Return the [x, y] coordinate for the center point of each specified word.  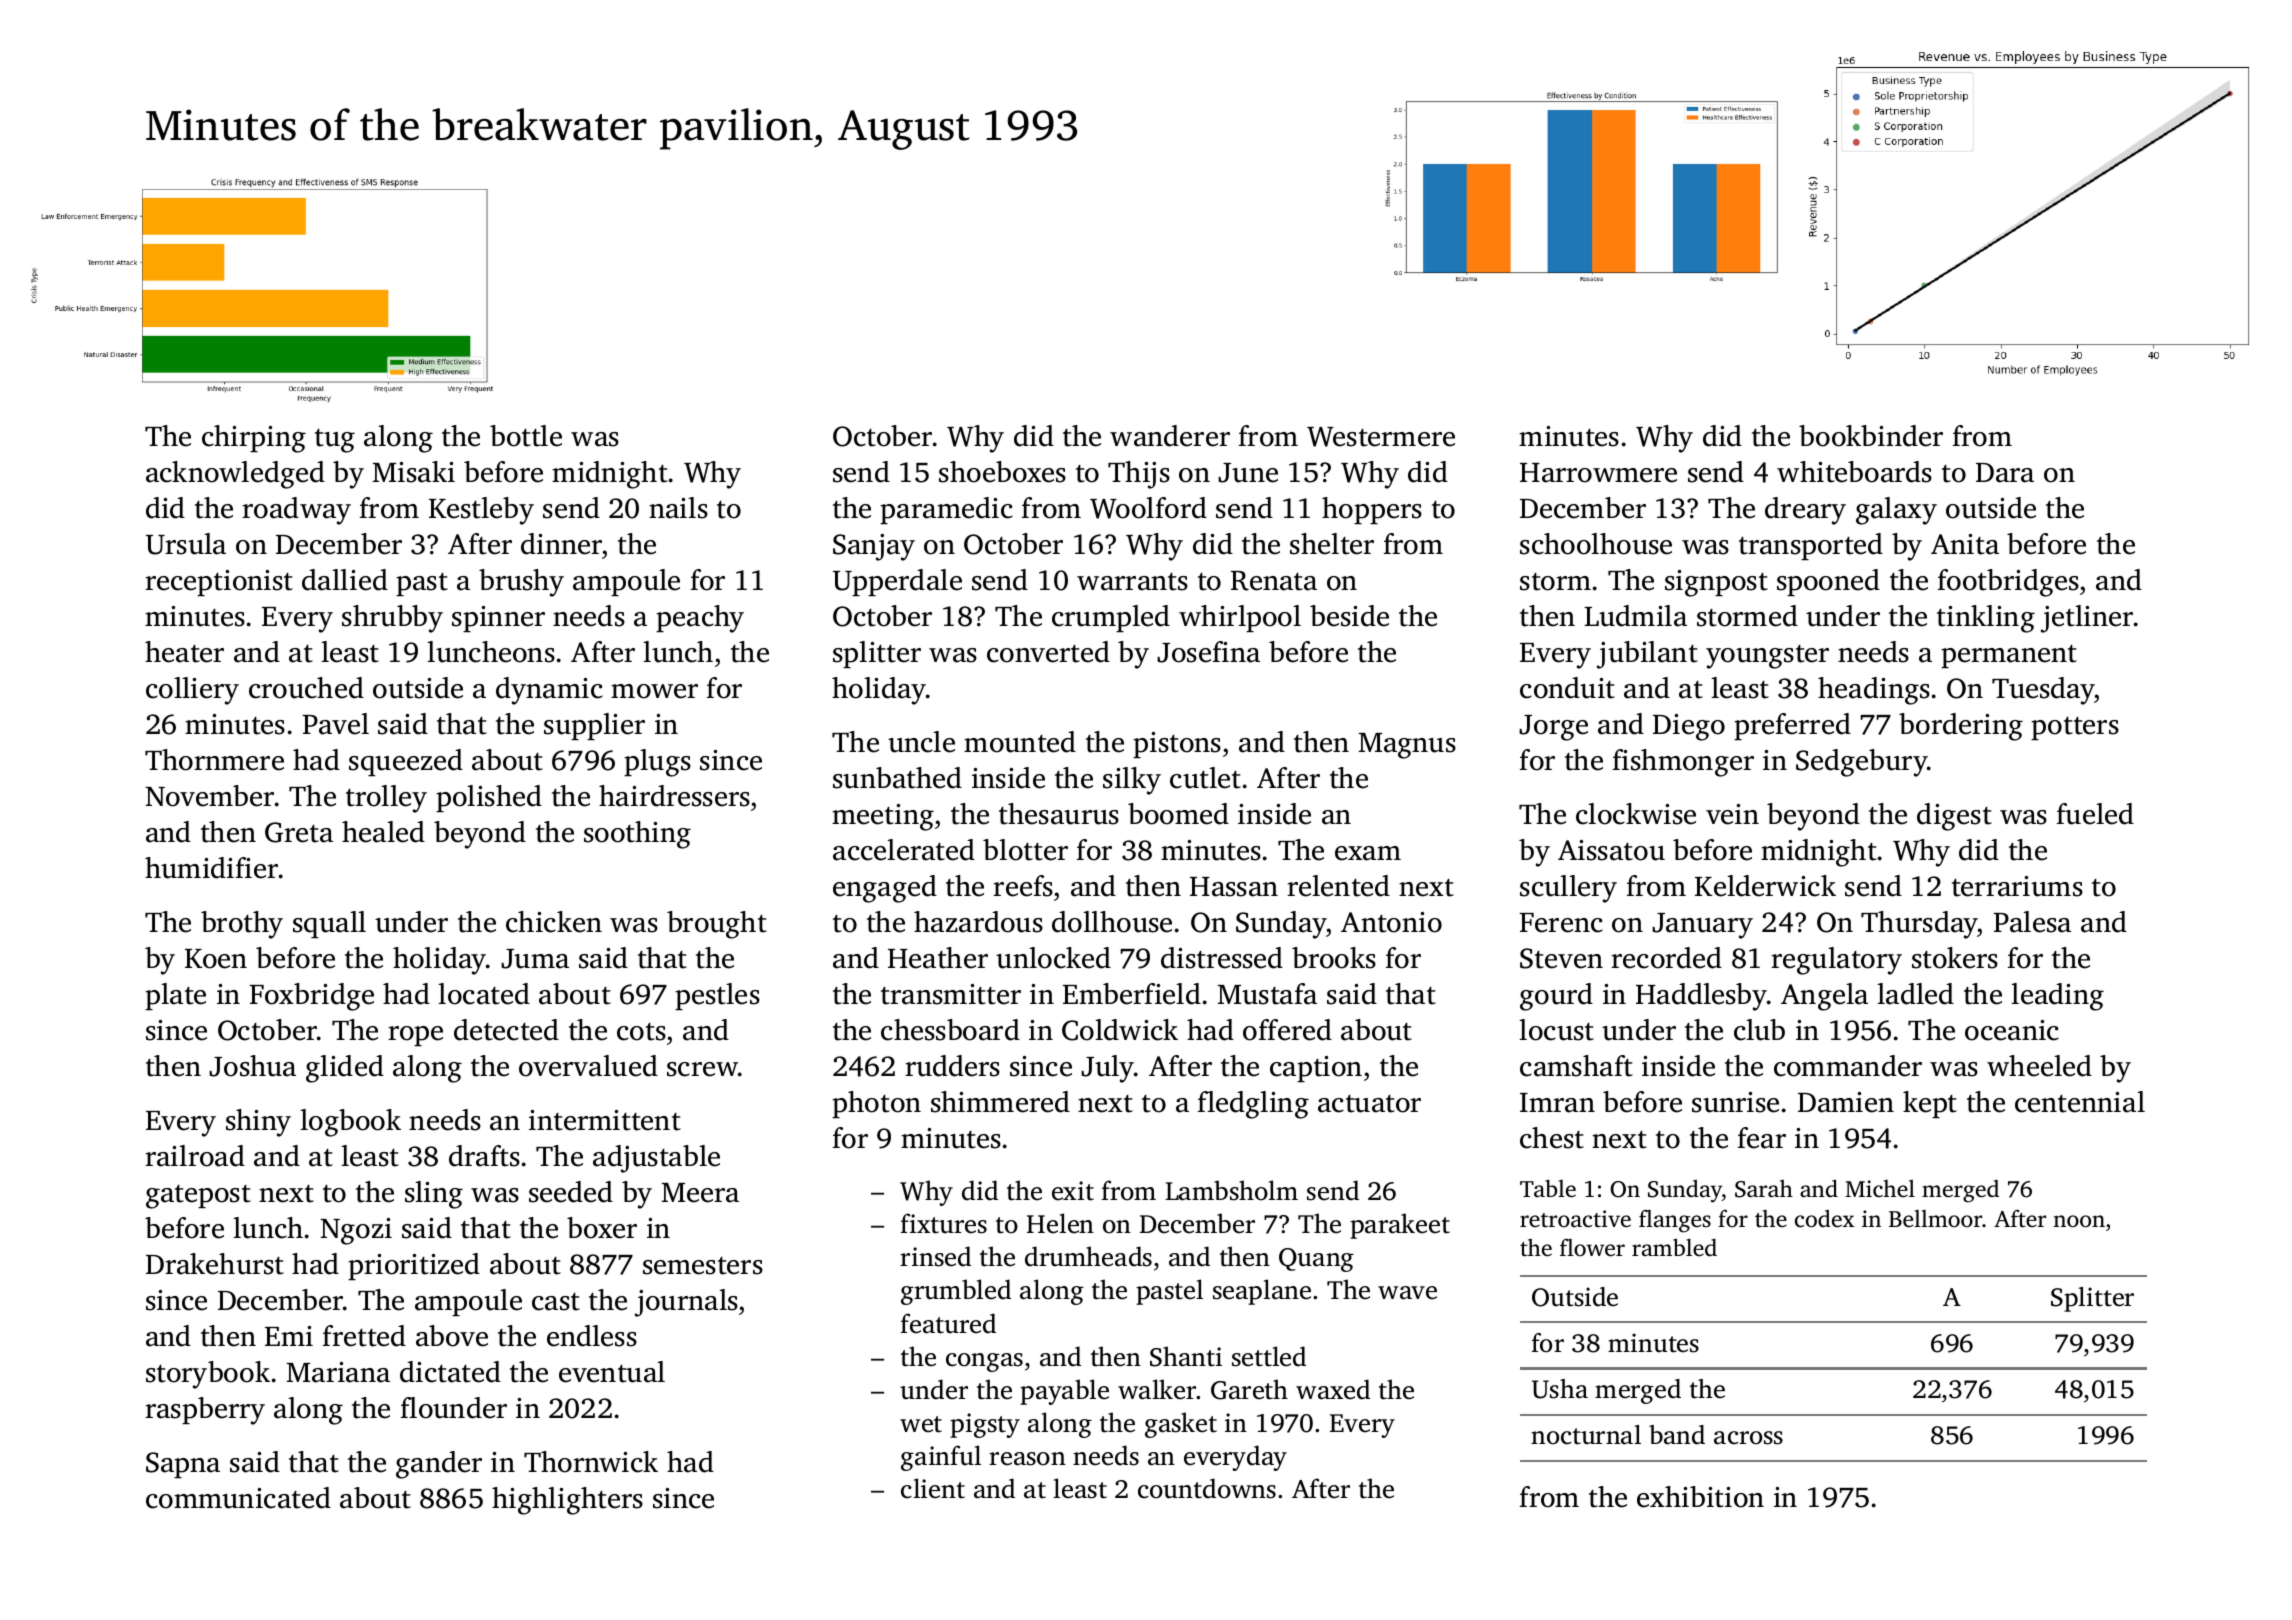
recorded [1666, 958]
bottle [526, 436]
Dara [2005, 473]
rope [415, 1036]
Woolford [1148, 508]
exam [1368, 853]
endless [592, 1336]
